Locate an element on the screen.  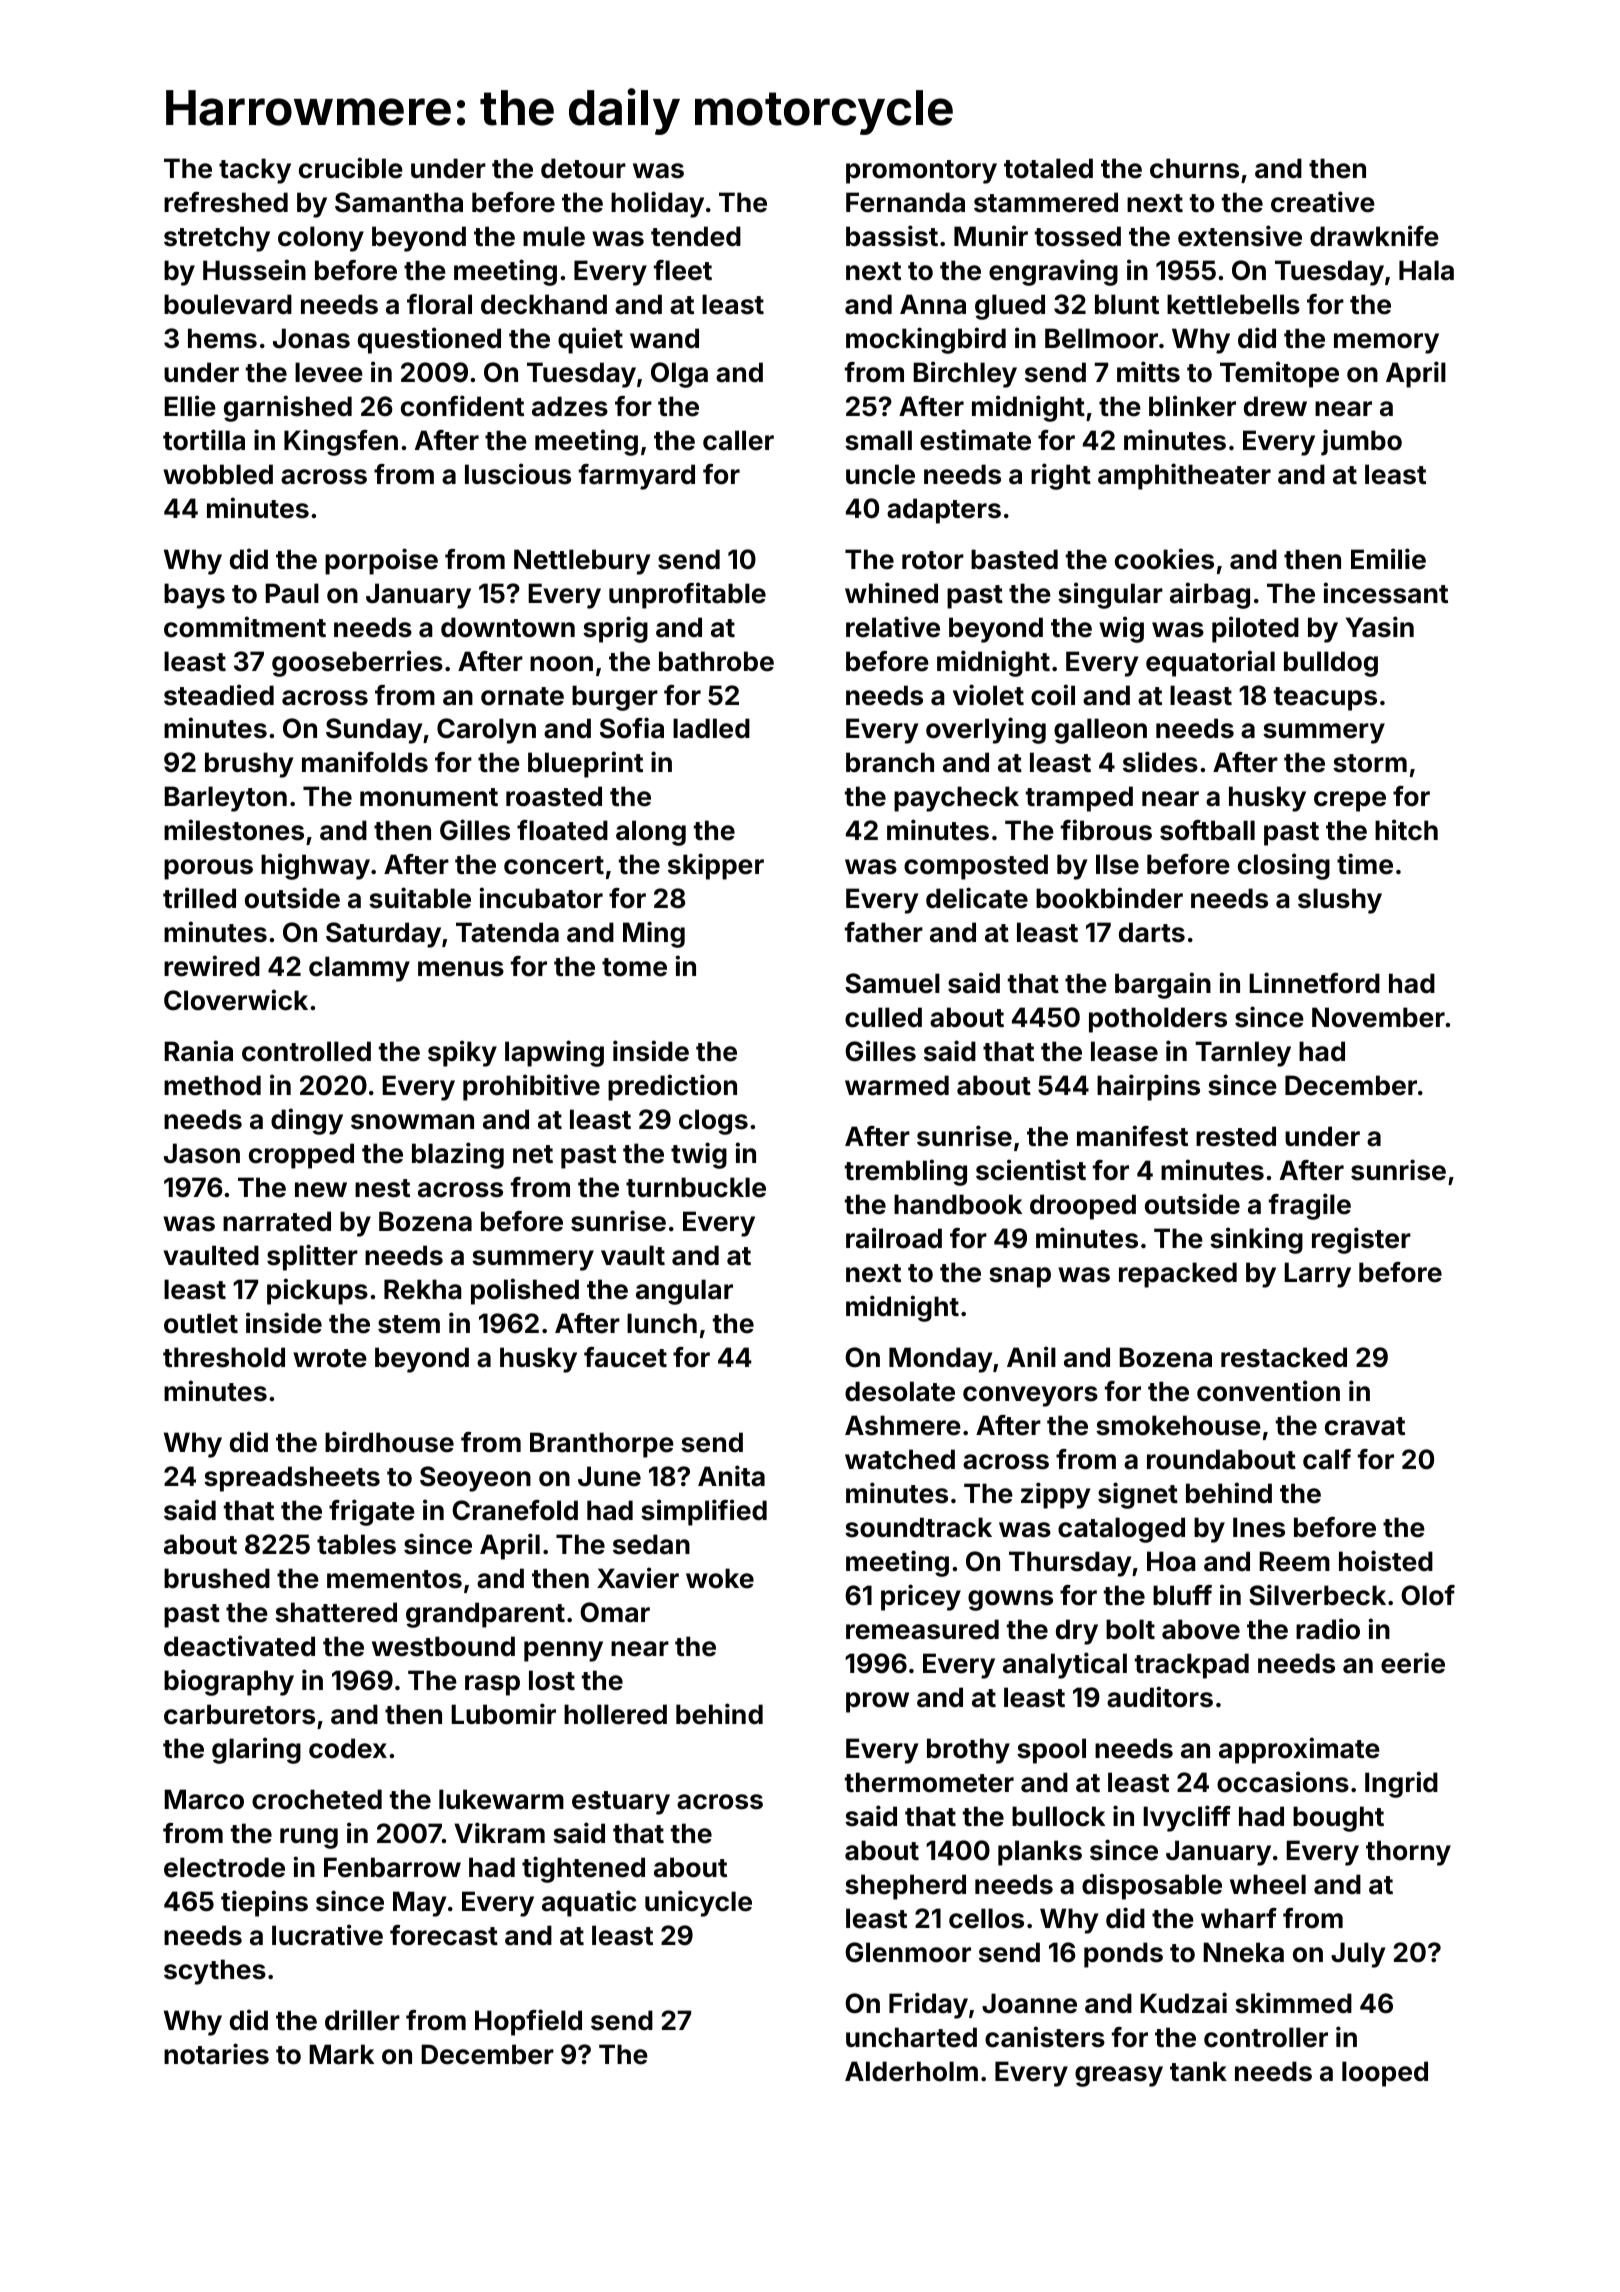
rewired is located at coordinates (212, 966).
